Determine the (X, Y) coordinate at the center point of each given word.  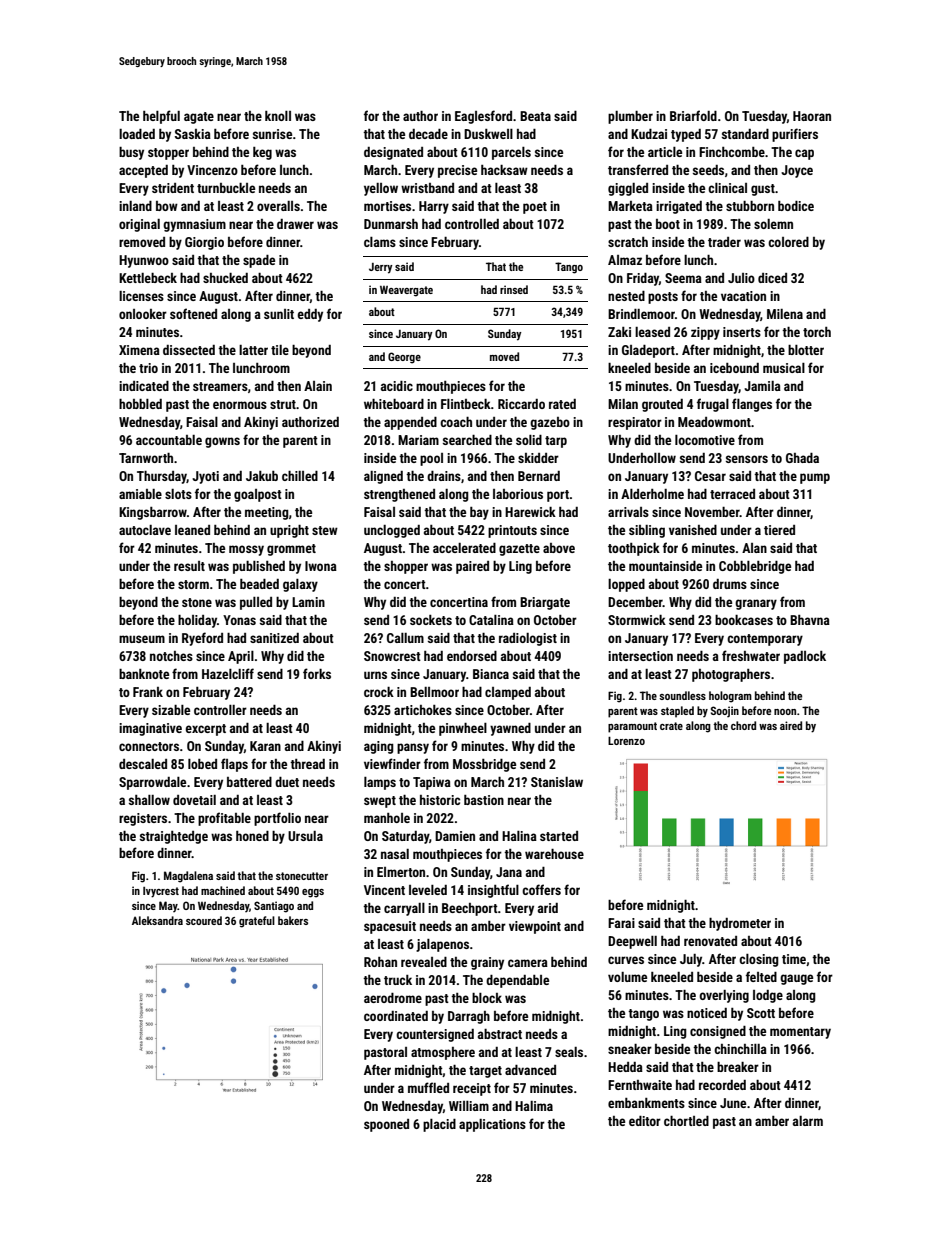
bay (479, 513)
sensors (747, 459)
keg (262, 153)
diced (772, 278)
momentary (800, 1033)
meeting (267, 513)
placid (439, 1125)
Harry (434, 207)
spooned (386, 1125)
